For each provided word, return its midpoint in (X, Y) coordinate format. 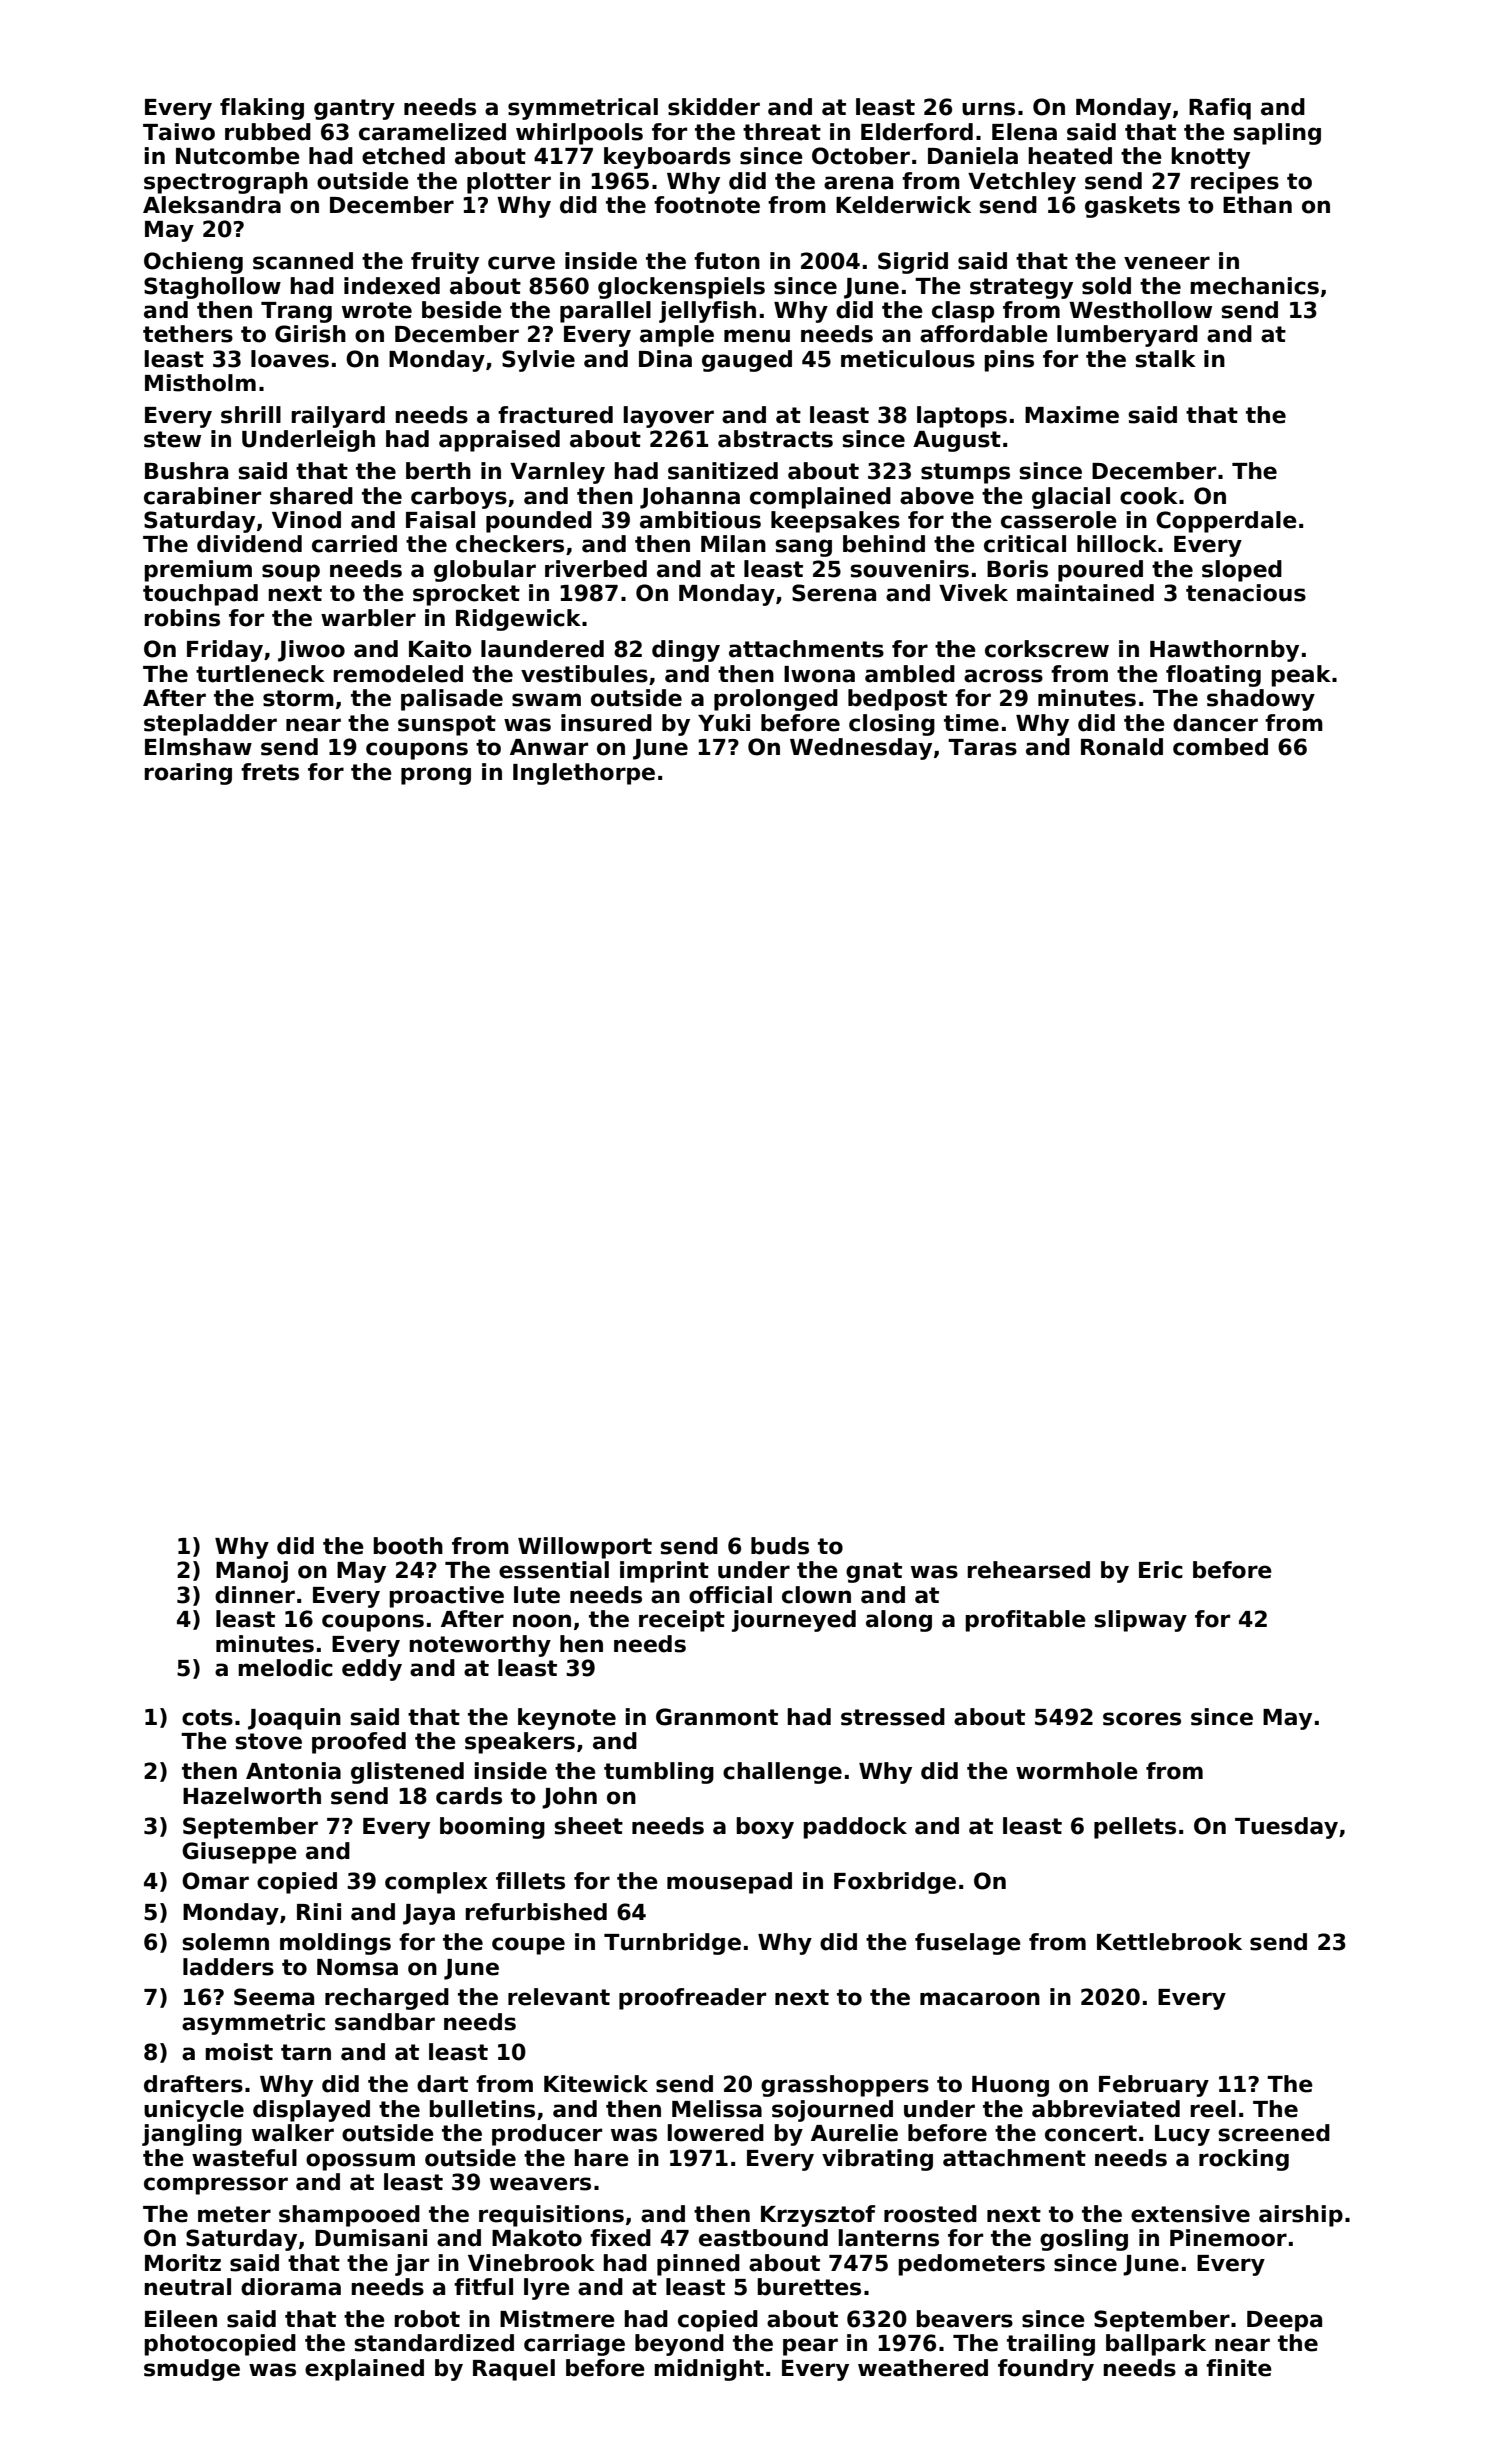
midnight (709, 2370)
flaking (262, 109)
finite (1239, 2368)
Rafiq (1220, 109)
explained (364, 2370)
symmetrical (583, 109)
